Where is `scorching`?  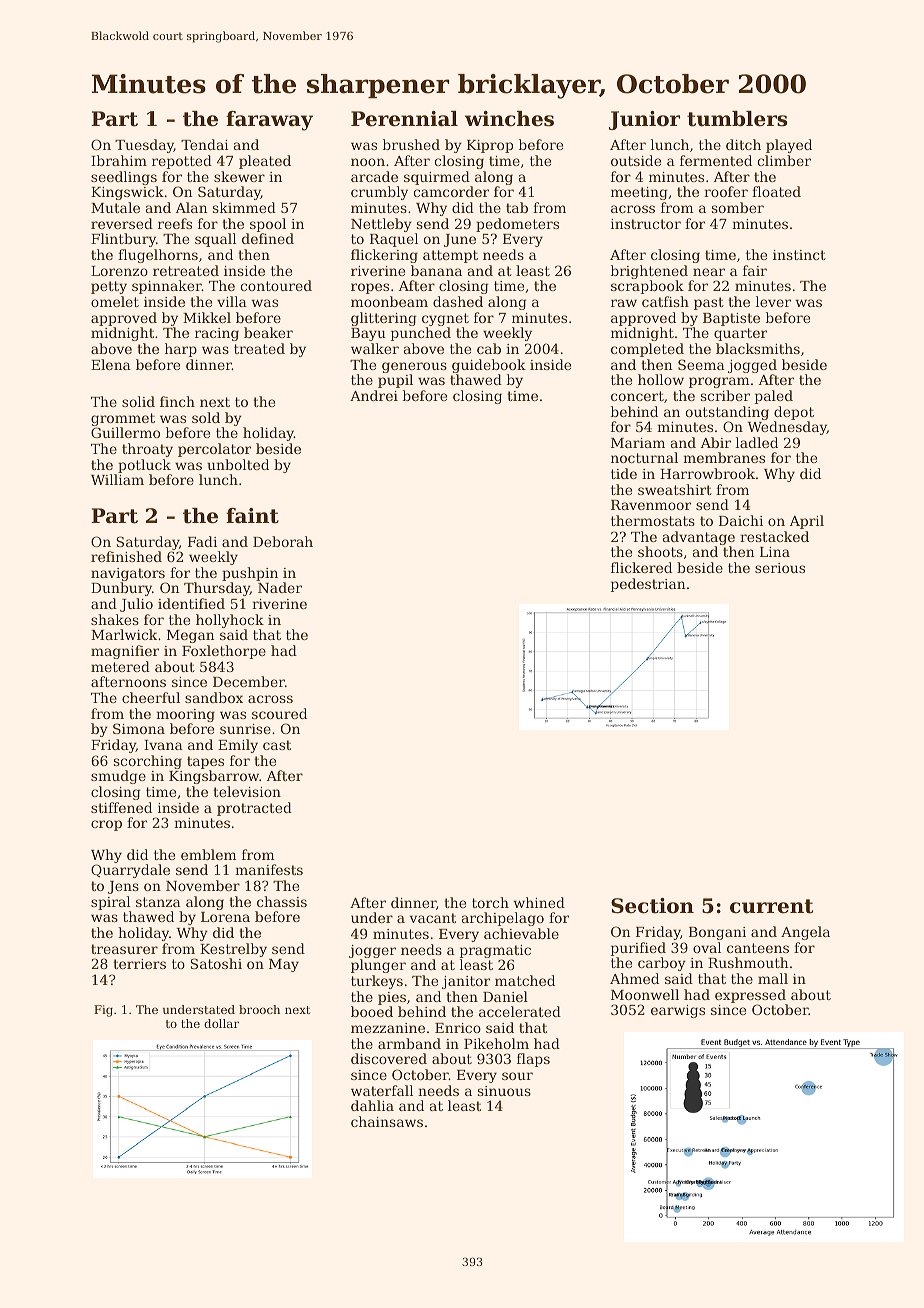 scorching is located at coordinates (148, 762).
